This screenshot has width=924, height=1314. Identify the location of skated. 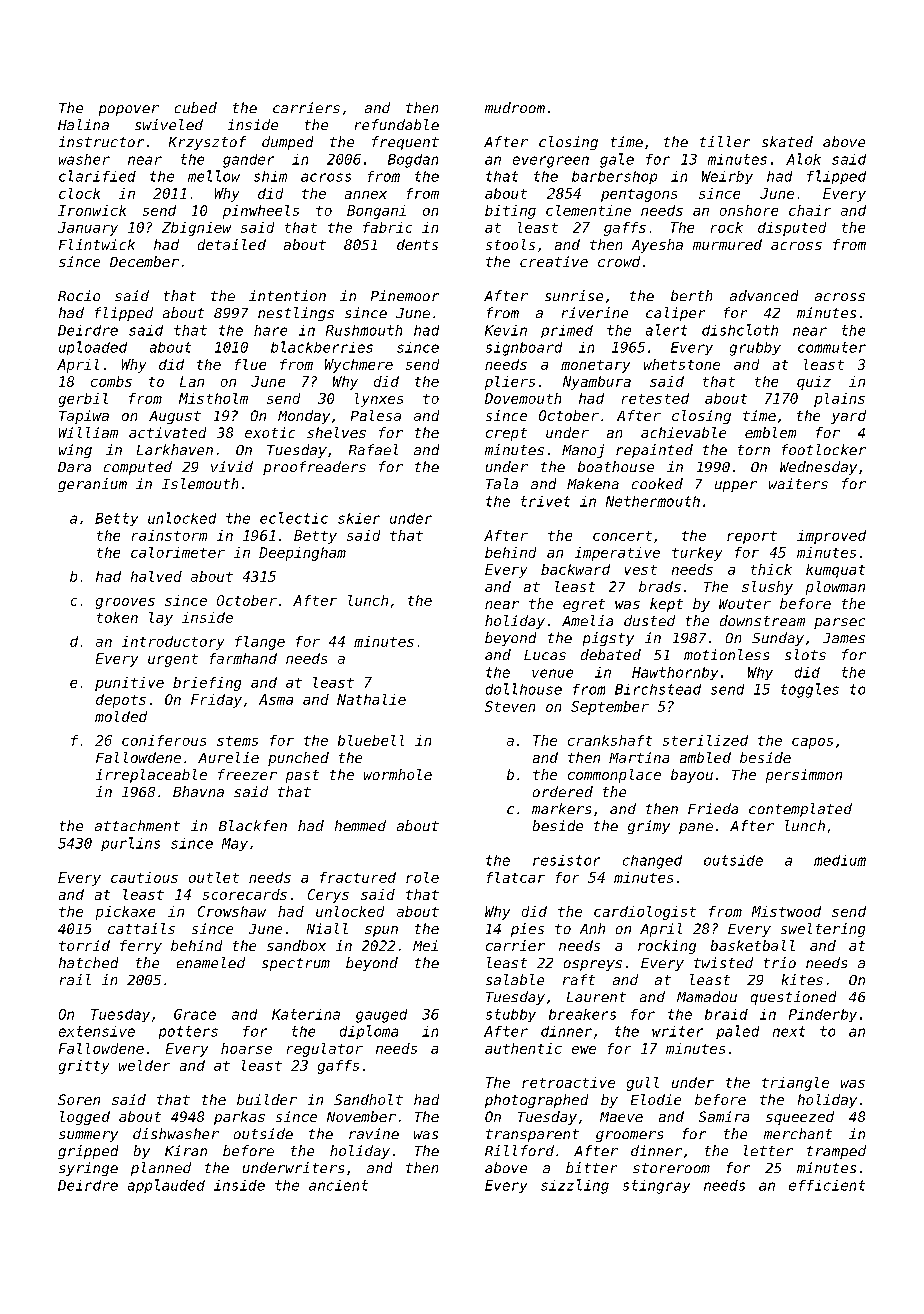
(787, 141).
